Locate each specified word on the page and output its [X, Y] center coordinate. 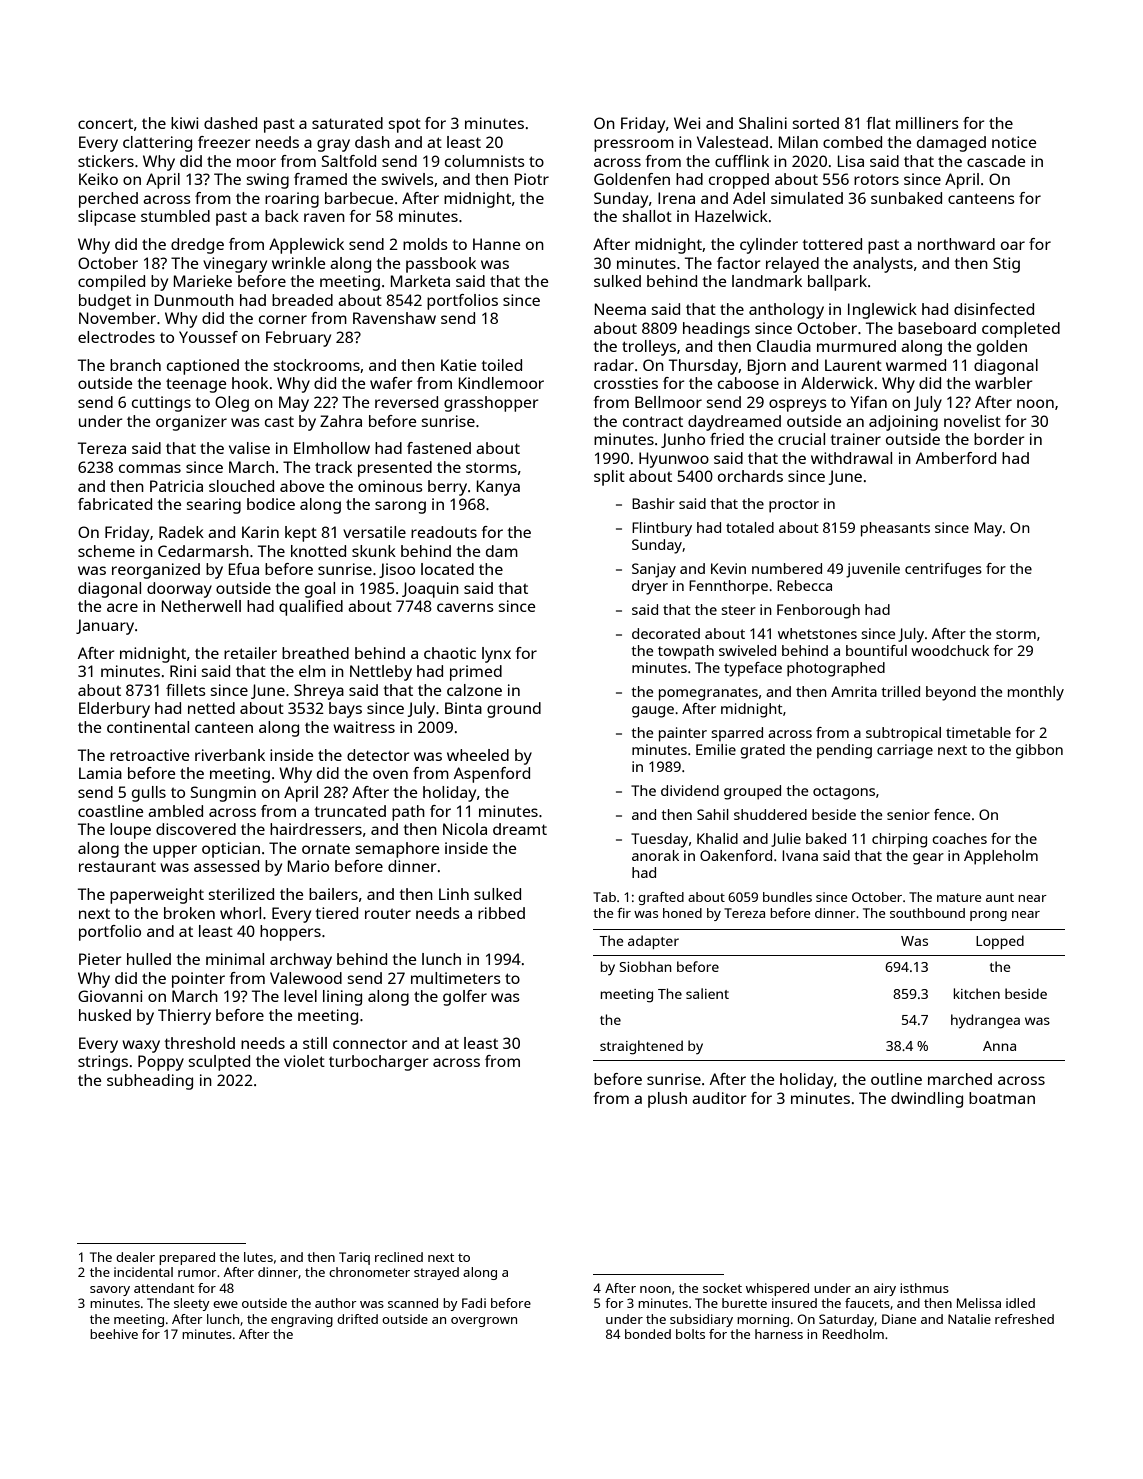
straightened [641, 1047]
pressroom [634, 145]
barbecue [359, 198]
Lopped [1000, 942]
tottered [832, 244]
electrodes [116, 337]
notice [1014, 142]
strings [103, 1063]
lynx [496, 655]
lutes [258, 1257]
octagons [844, 793]
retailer [250, 653]
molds [425, 244]
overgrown [484, 1322]
